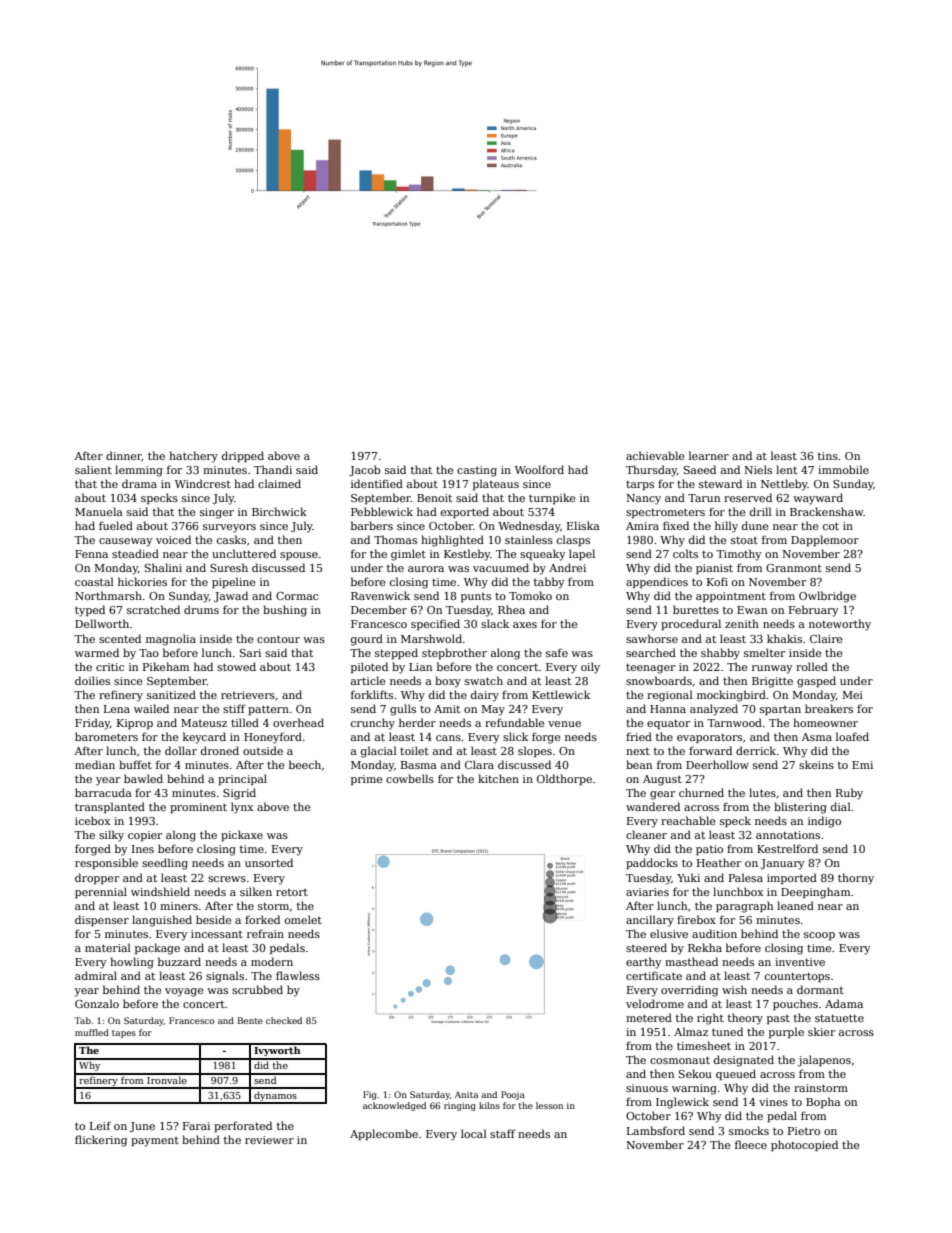 The height and width of the document is (1233, 952). What do you see at coordinates (561, 694) in the document?
I see `Kettlewick` at bounding box center [561, 694].
